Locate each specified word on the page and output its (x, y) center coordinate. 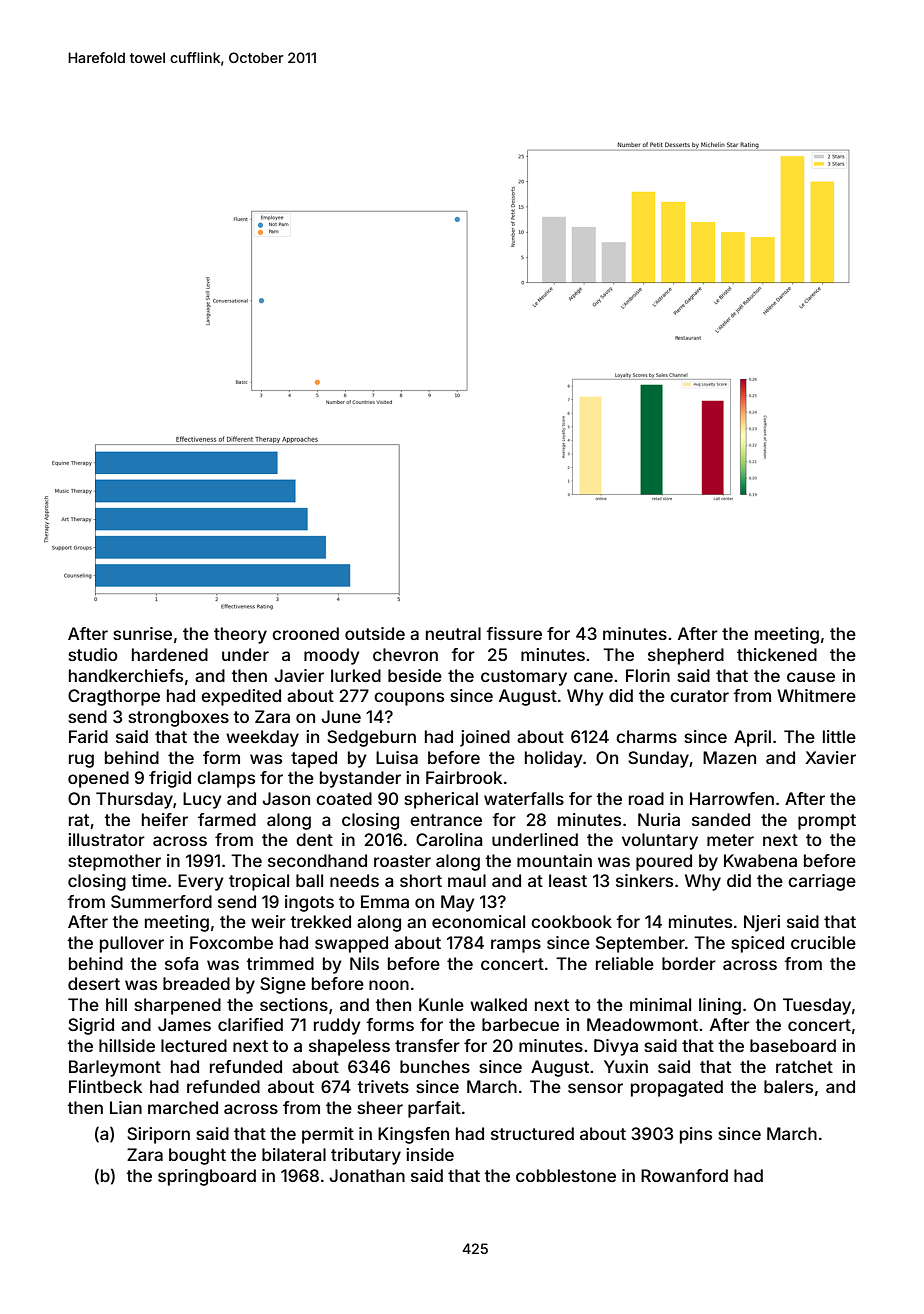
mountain (554, 860)
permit (328, 1135)
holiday (553, 759)
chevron (405, 654)
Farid (88, 736)
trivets (383, 1086)
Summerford (161, 901)
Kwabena (760, 860)
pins (696, 1135)
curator (699, 696)
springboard (207, 1177)
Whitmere (816, 695)
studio (93, 654)
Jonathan (367, 1175)
